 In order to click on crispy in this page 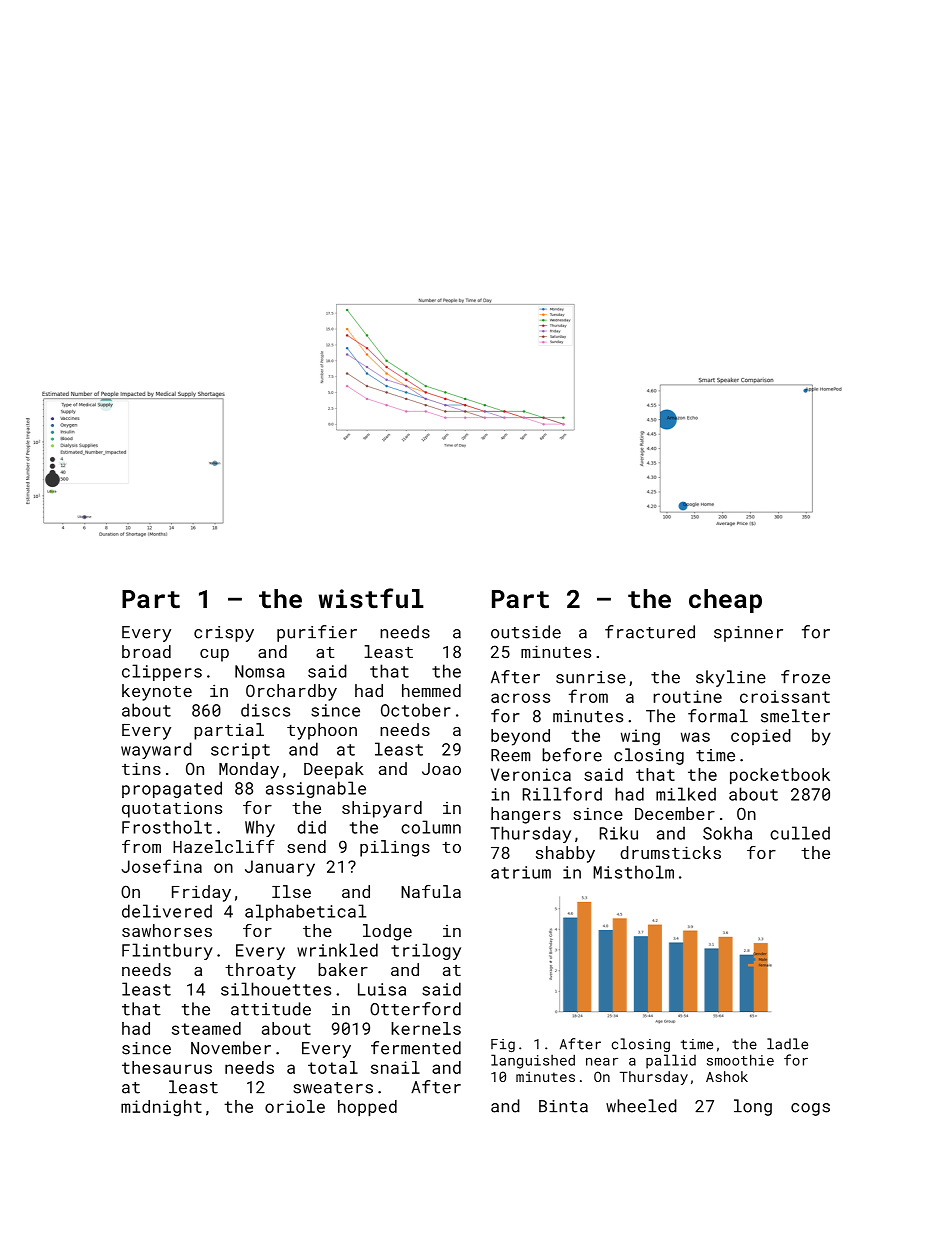, I will do `click(224, 634)`.
